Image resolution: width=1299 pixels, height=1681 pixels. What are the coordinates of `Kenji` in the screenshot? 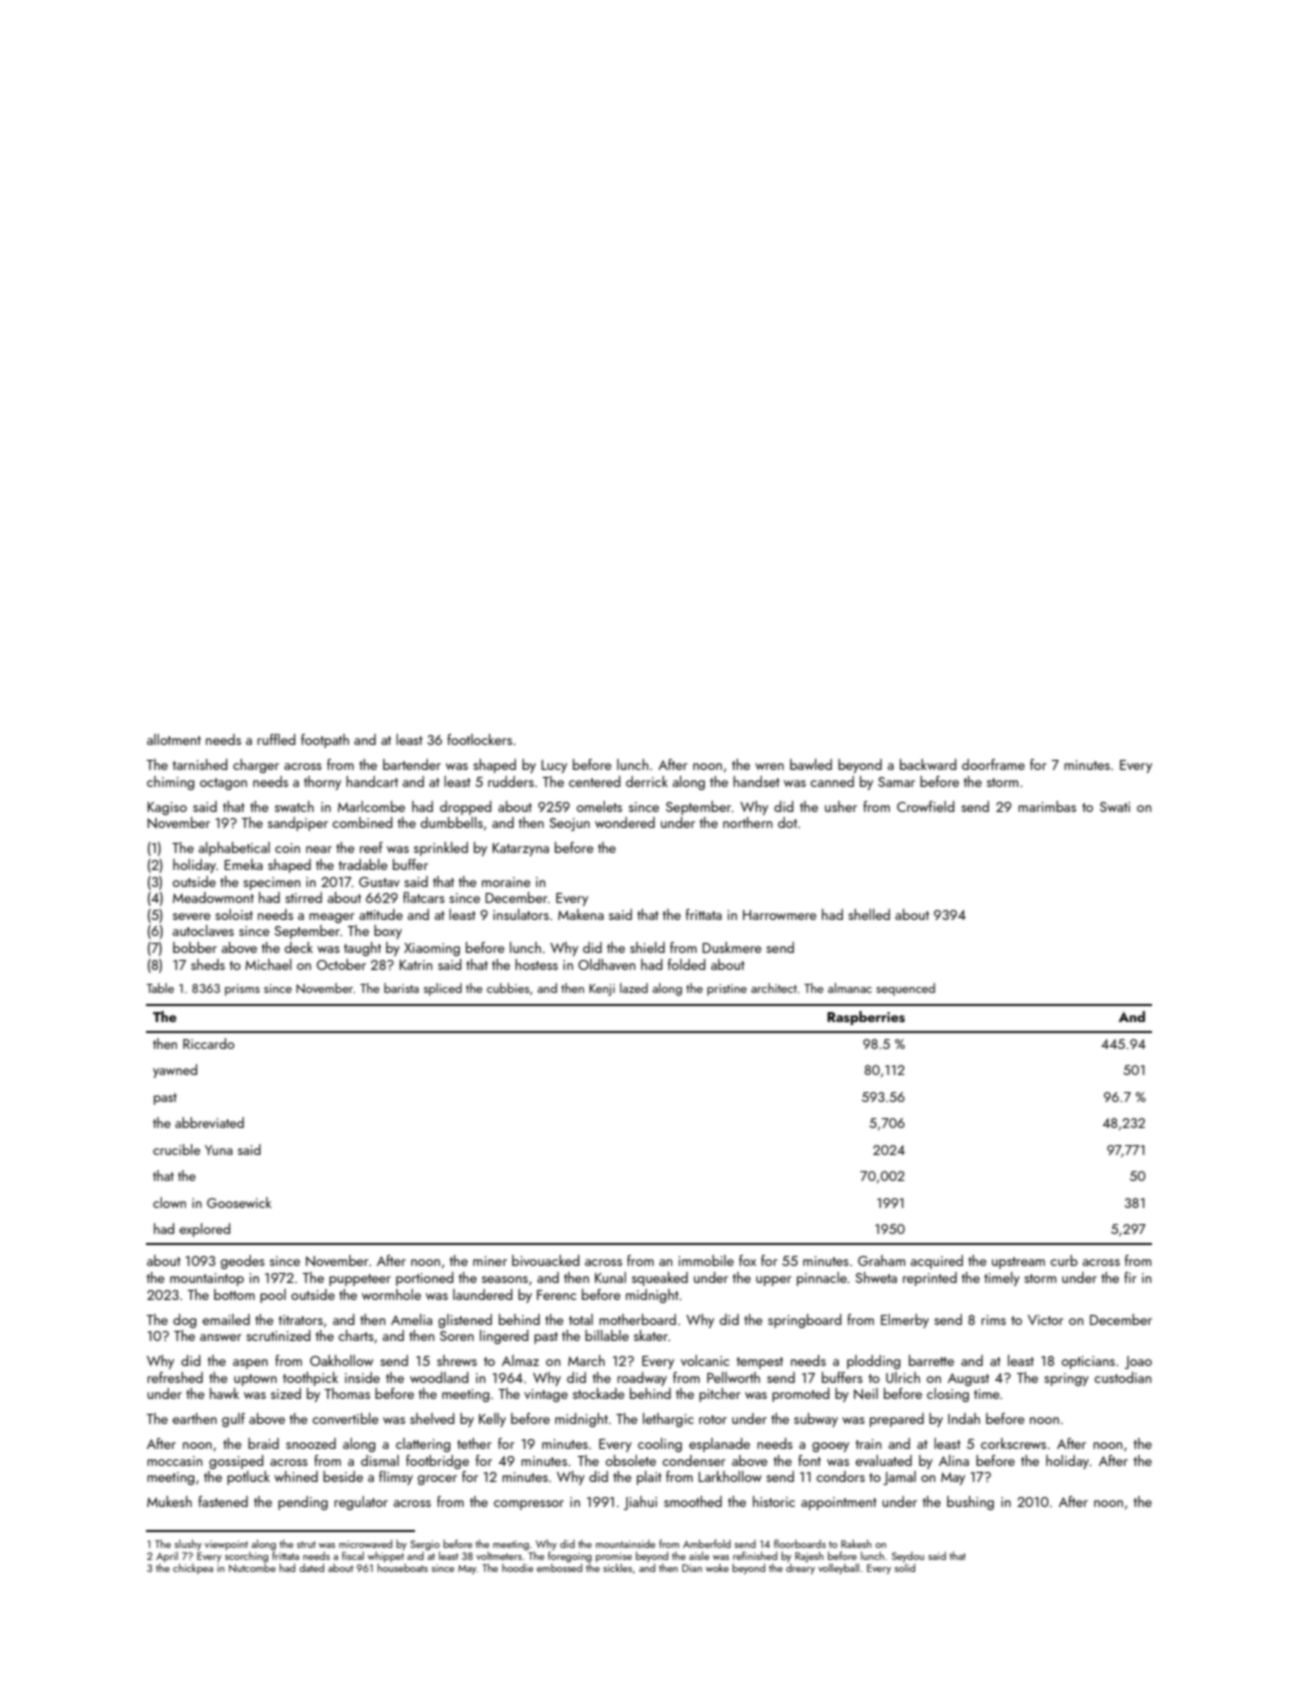 It's located at (602, 990).
